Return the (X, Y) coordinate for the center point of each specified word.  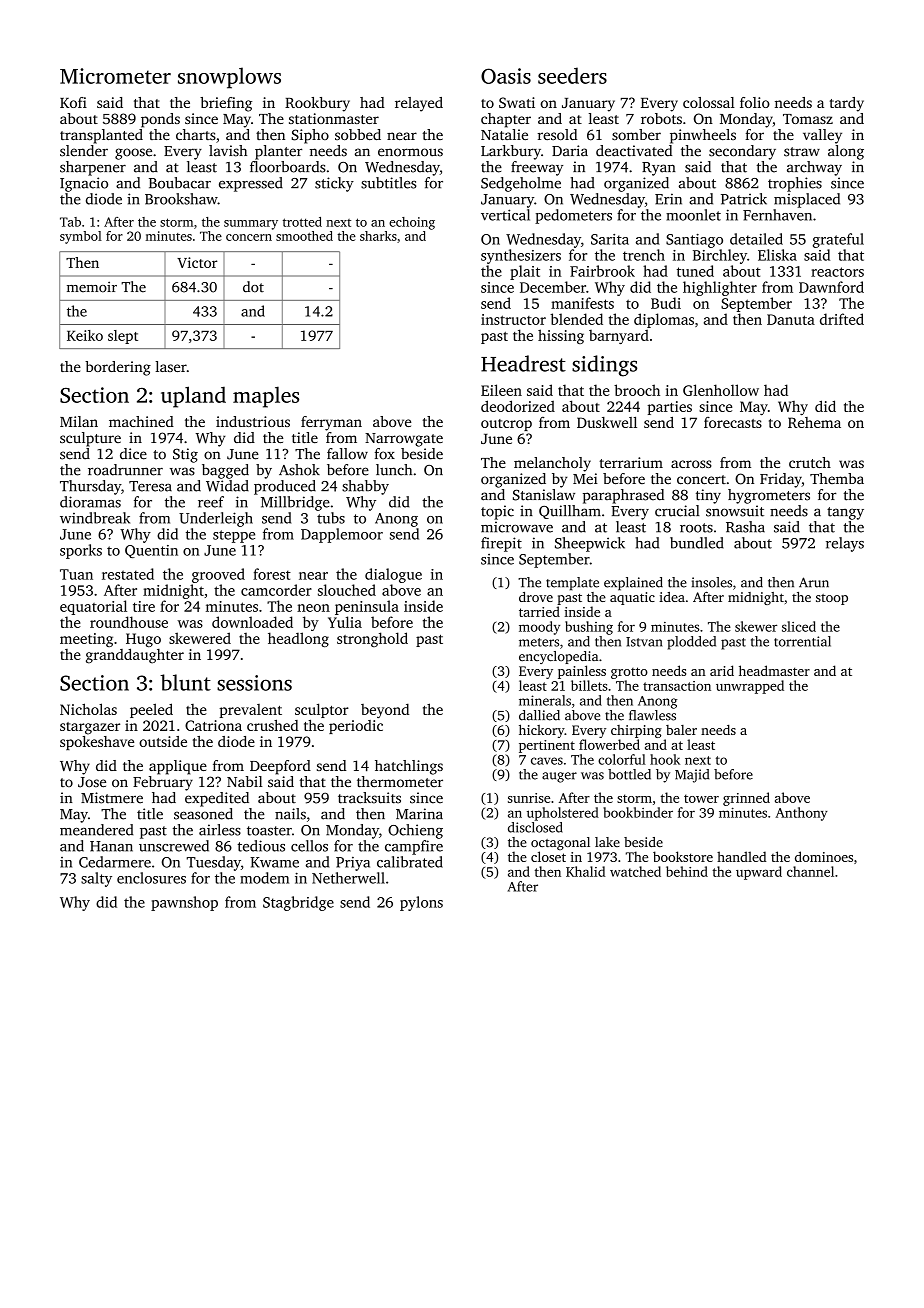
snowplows (229, 78)
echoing (412, 223)
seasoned (203, 814)
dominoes (824, 856)
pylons (421, 903)
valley (822, 136)
